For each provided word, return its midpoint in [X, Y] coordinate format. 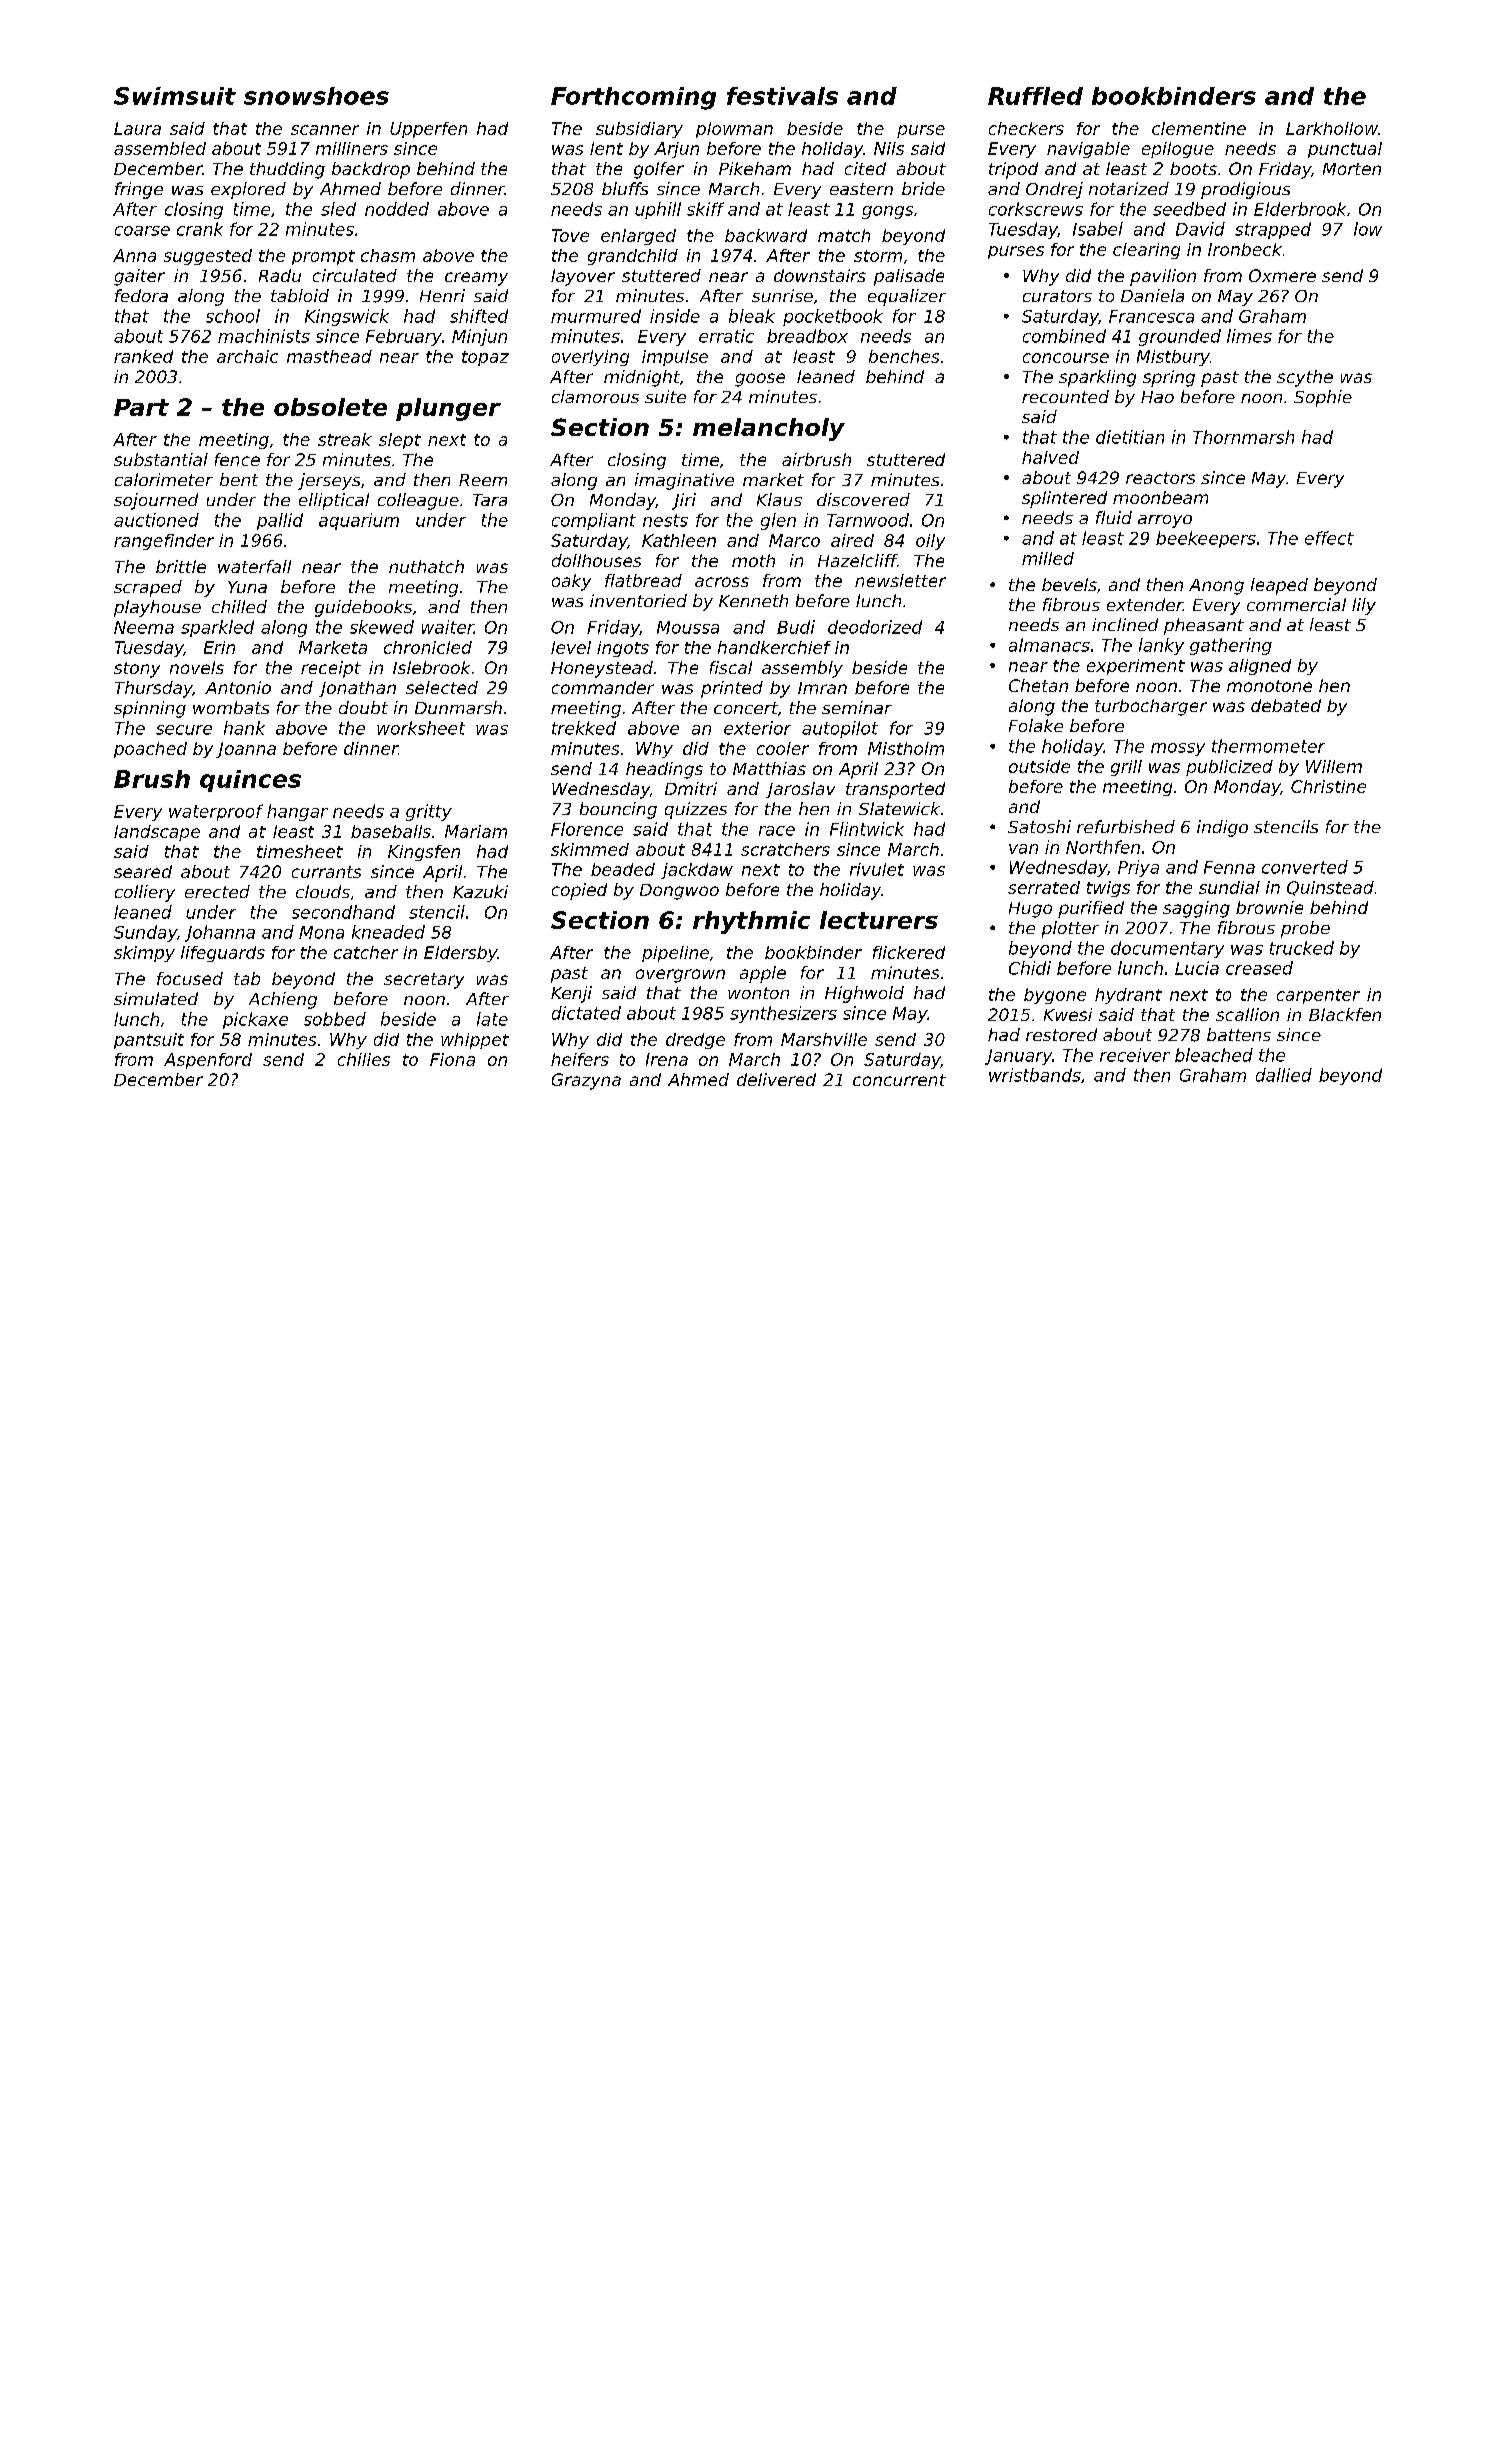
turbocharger [1151, 707]
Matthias [769, 768]
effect [1329, 538]
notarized [1129, 188]
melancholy [769, 429]
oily [930, 542]
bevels [1069, 584]
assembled [160, 148]
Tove [570, 235]
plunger [448, 409]
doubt [363, 707]
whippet [475, 1041]
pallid [280, 521]
